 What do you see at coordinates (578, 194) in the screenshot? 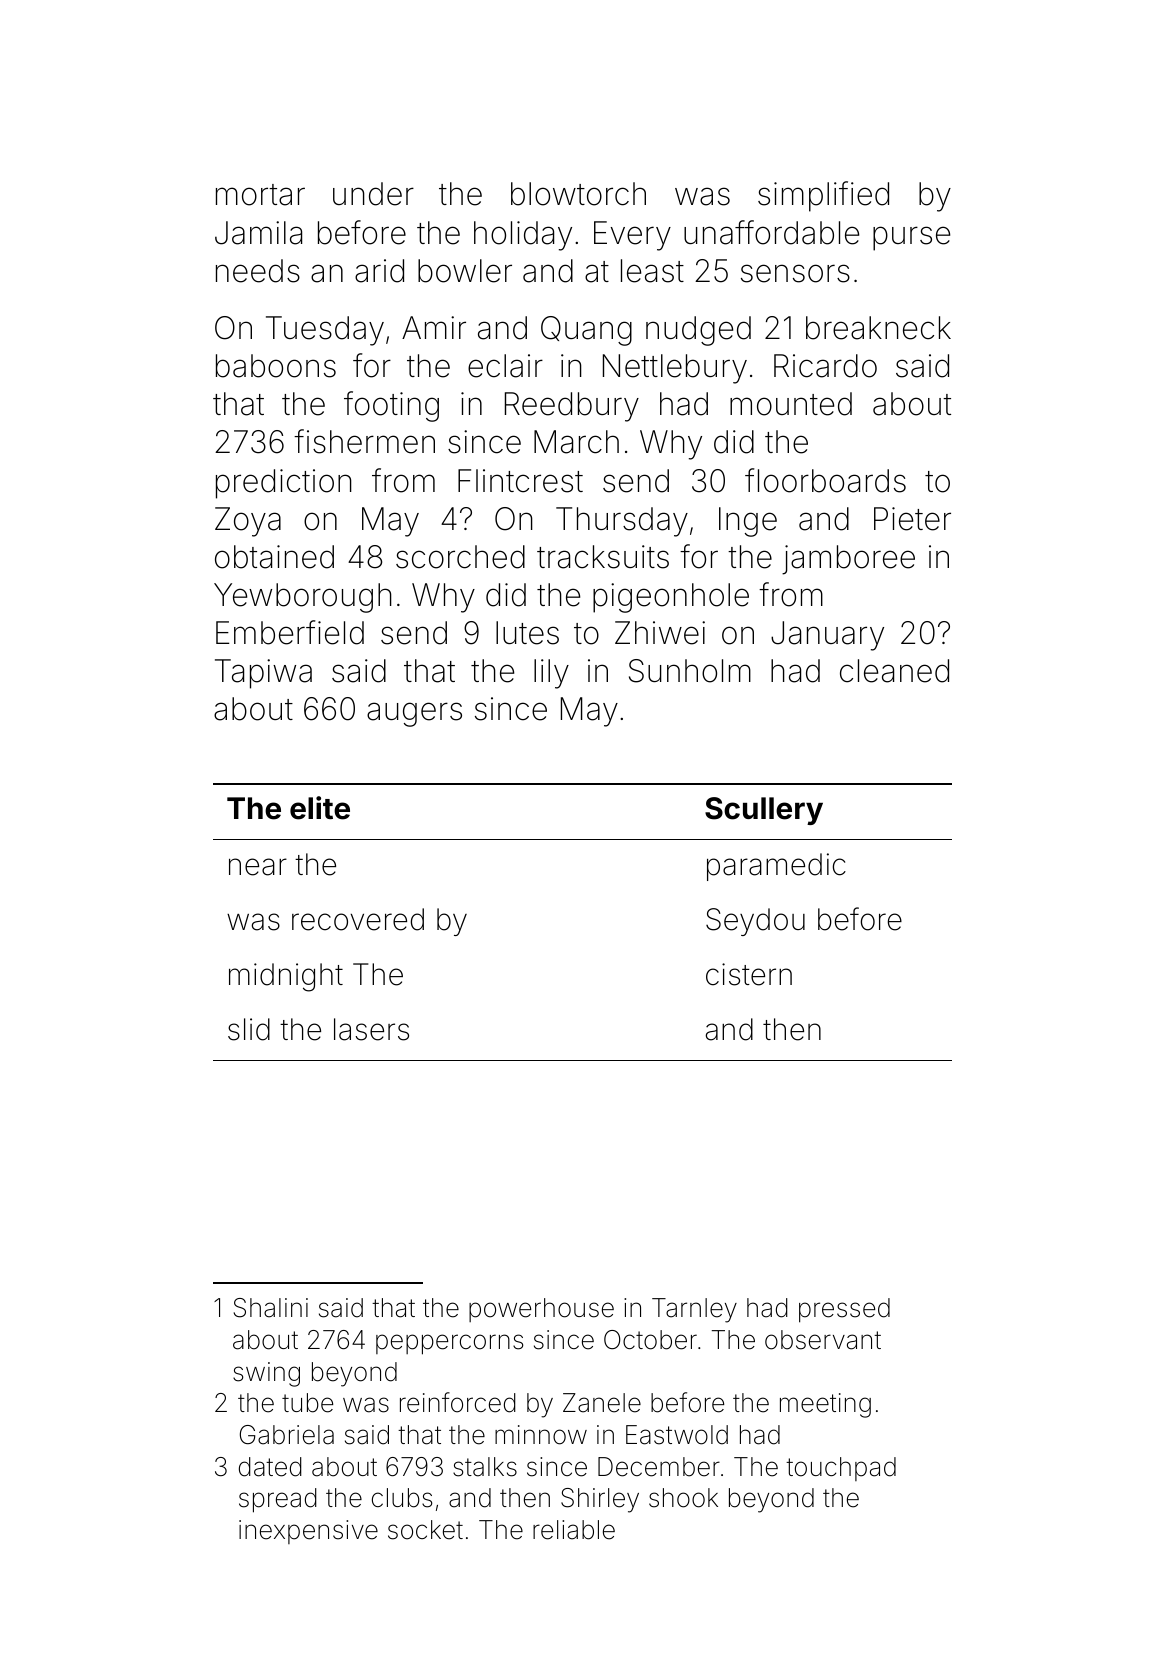
I see `blowtorch` at bounding box center [578, 194].
